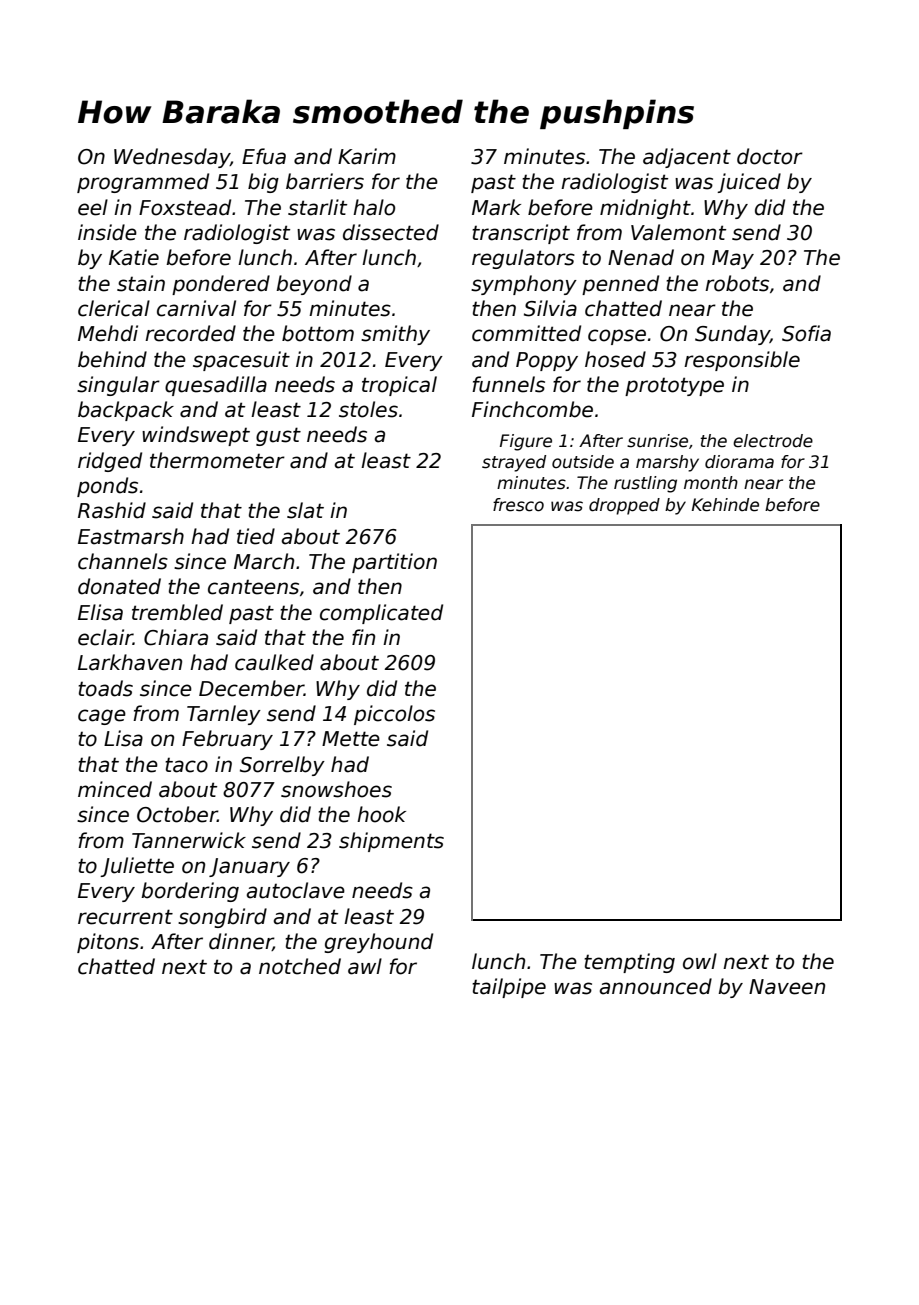 This document has width=919, height=1305. What do you see at coordinates (532, 409) in the document?
I see `Finchcombe` at bounding box center [532, 409].
